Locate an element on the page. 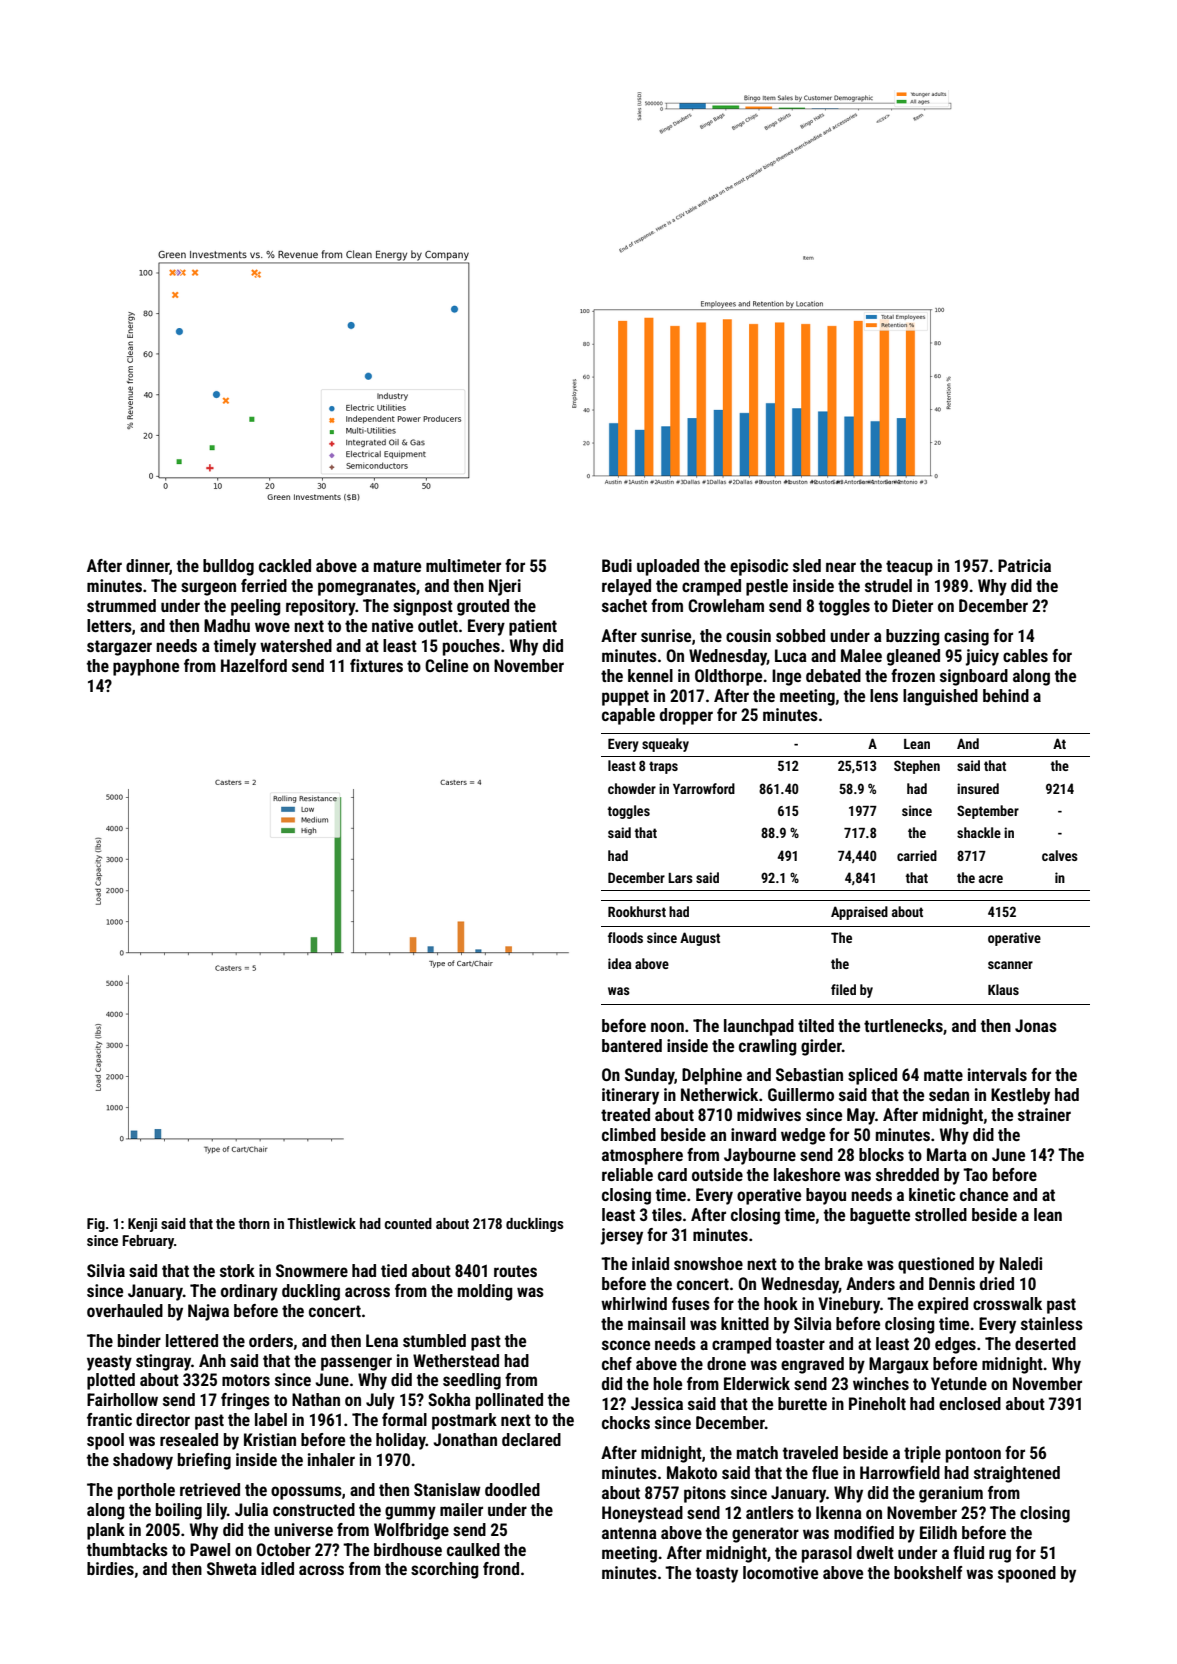  scanner is located at coordinates (1010, 965).
